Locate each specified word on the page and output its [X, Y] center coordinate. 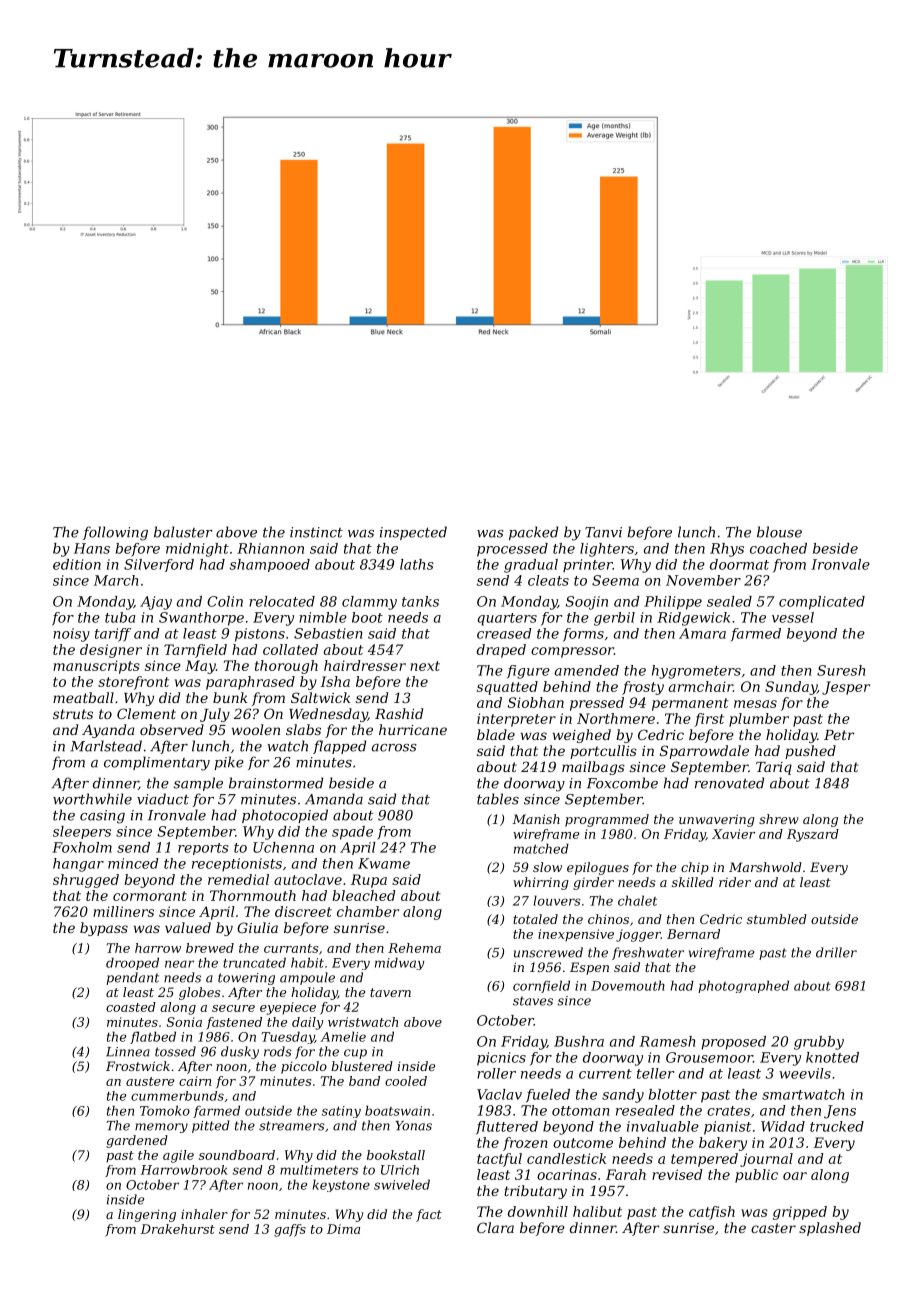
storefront [133, 683]
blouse [779, 532]
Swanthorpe [201, 619]
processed [512, 550]
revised [677, 1174]
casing [102, 817]
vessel [793, 617]
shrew [779, 819]
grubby [819, 1043]
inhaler [204, 1214]
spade [352, 833]
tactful [499, 1160]
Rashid [399, 713]
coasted [131, 1007]
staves [533, 1001]
